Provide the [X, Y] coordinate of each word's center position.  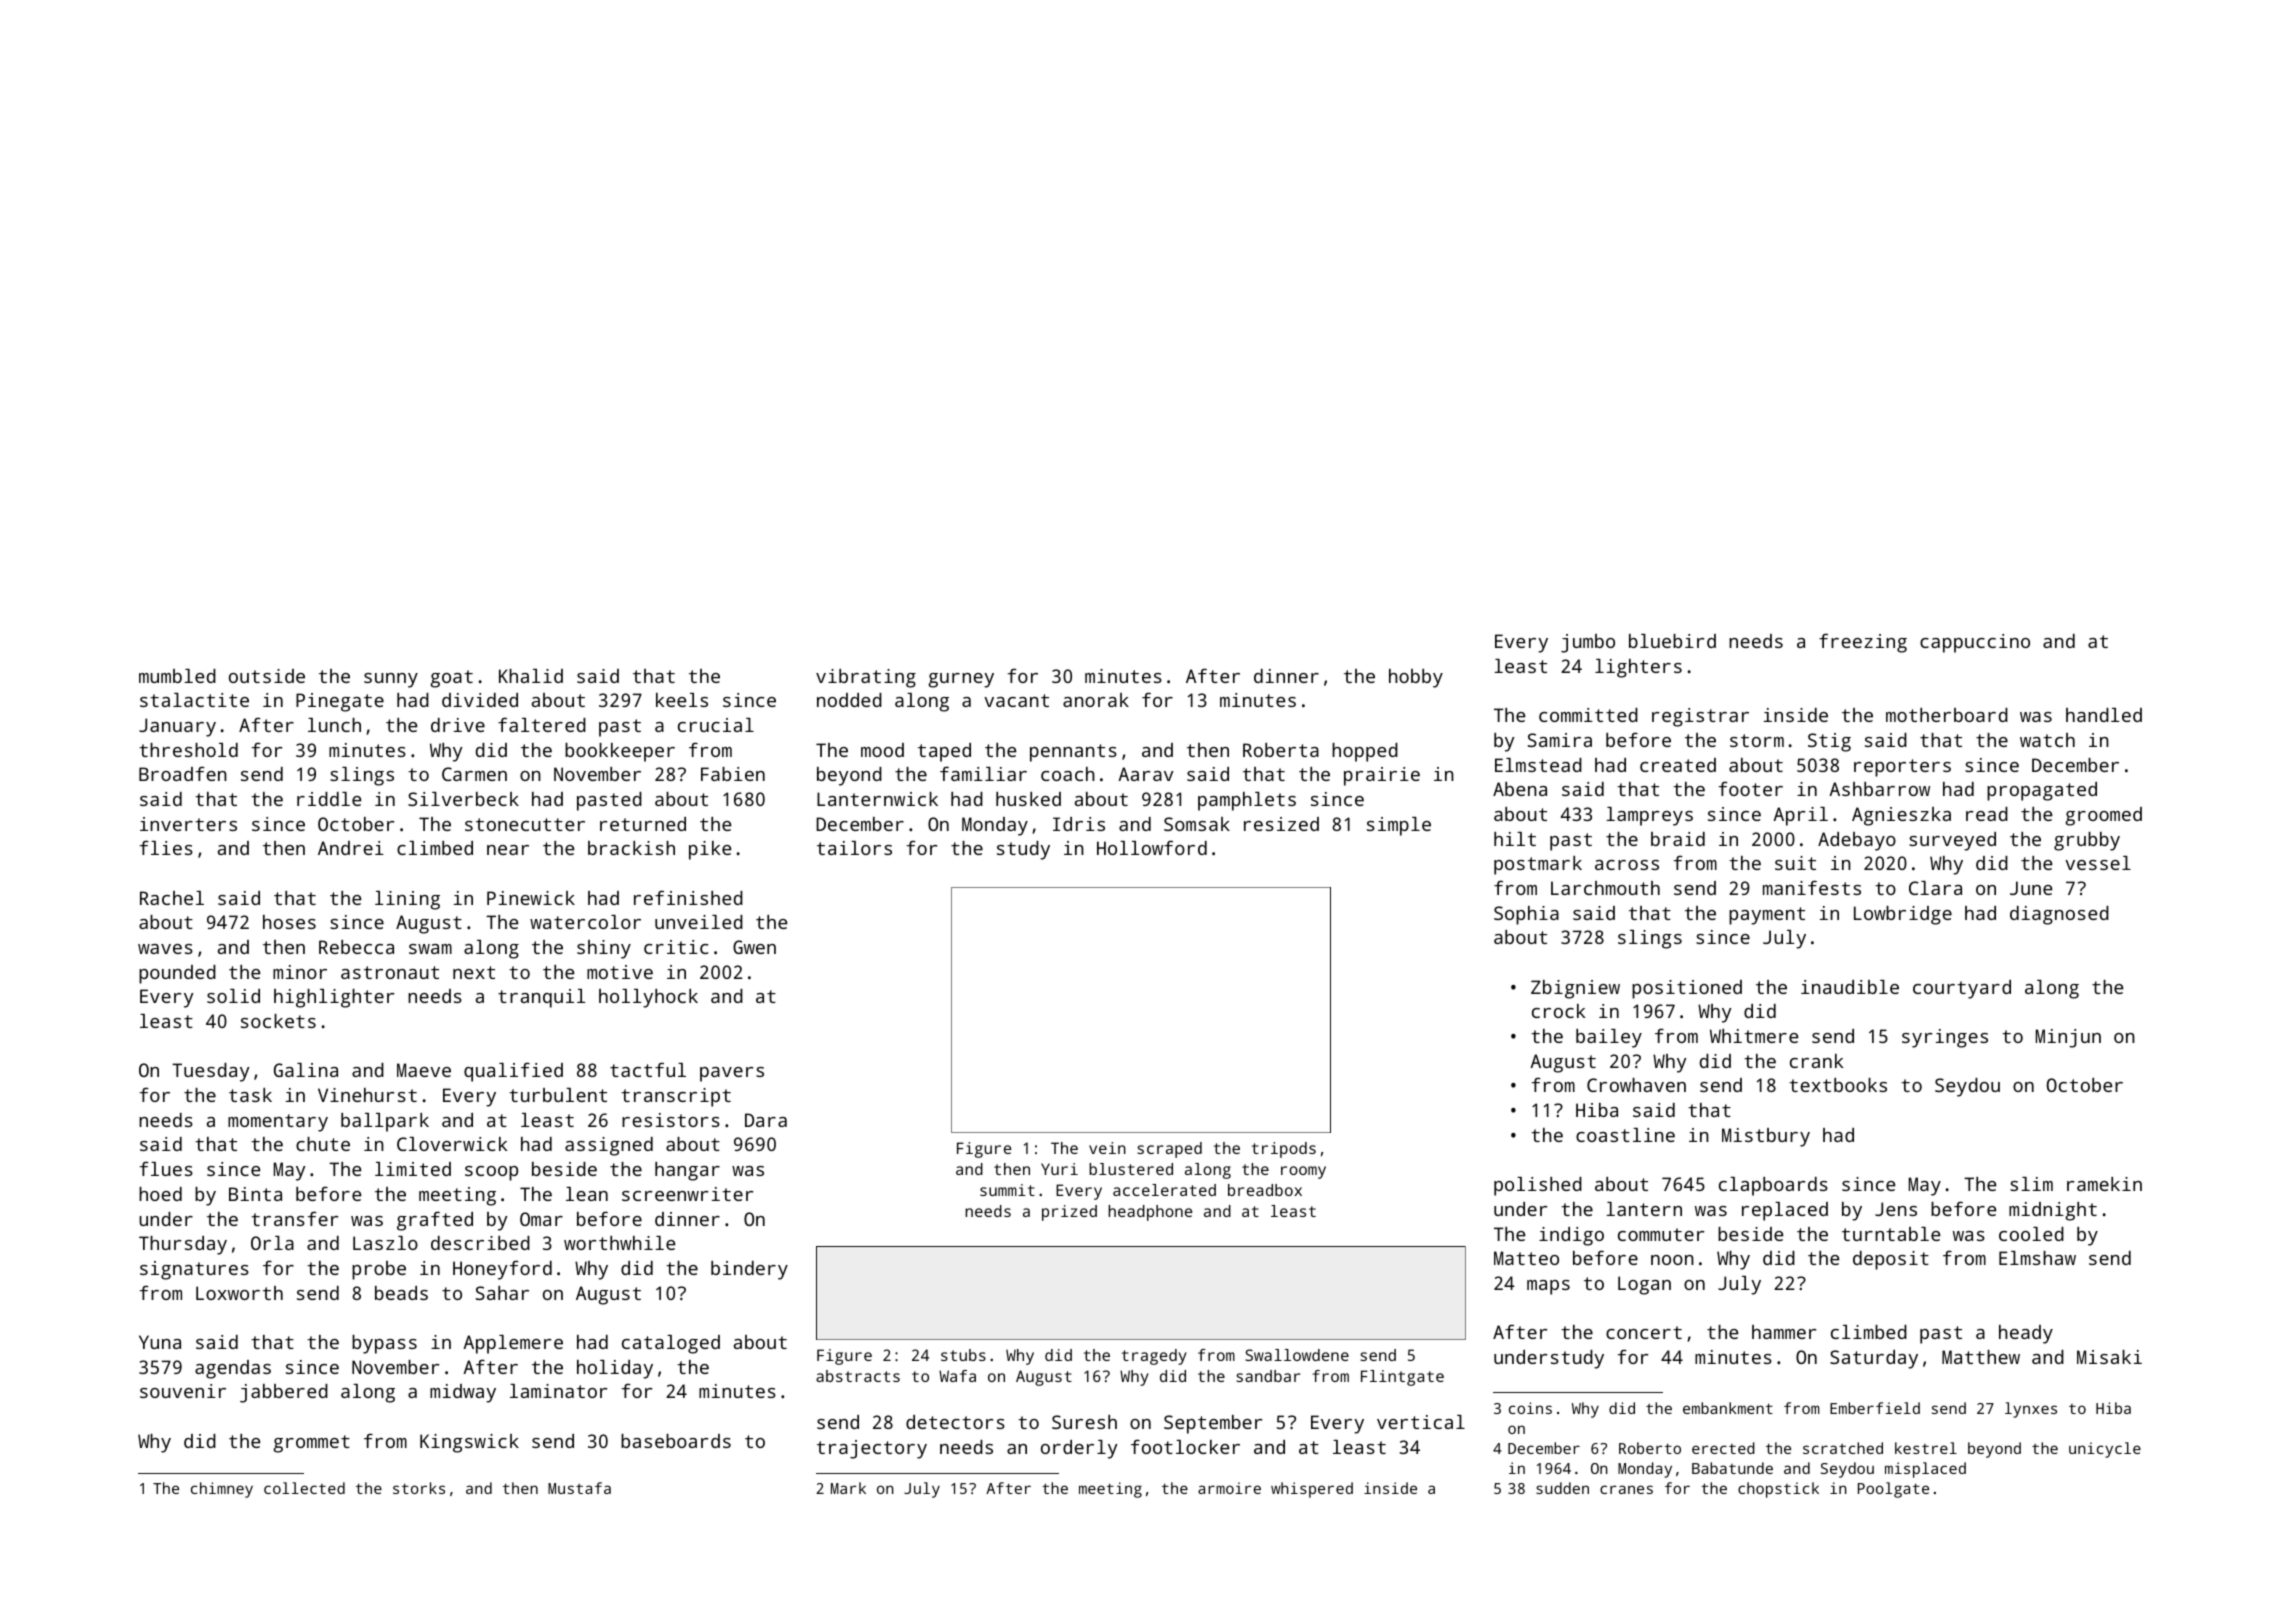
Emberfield [1875, 1408]
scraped [1169, 1150]
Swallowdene [1297, 1355]
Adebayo [1857, 841]
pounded [177, 974]
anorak [1096, 700]
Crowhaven [1636, 1085]
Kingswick [469, 1443]
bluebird [1672, 641]
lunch [334, 725]
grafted [435, 1221]
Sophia [1526, 915]
